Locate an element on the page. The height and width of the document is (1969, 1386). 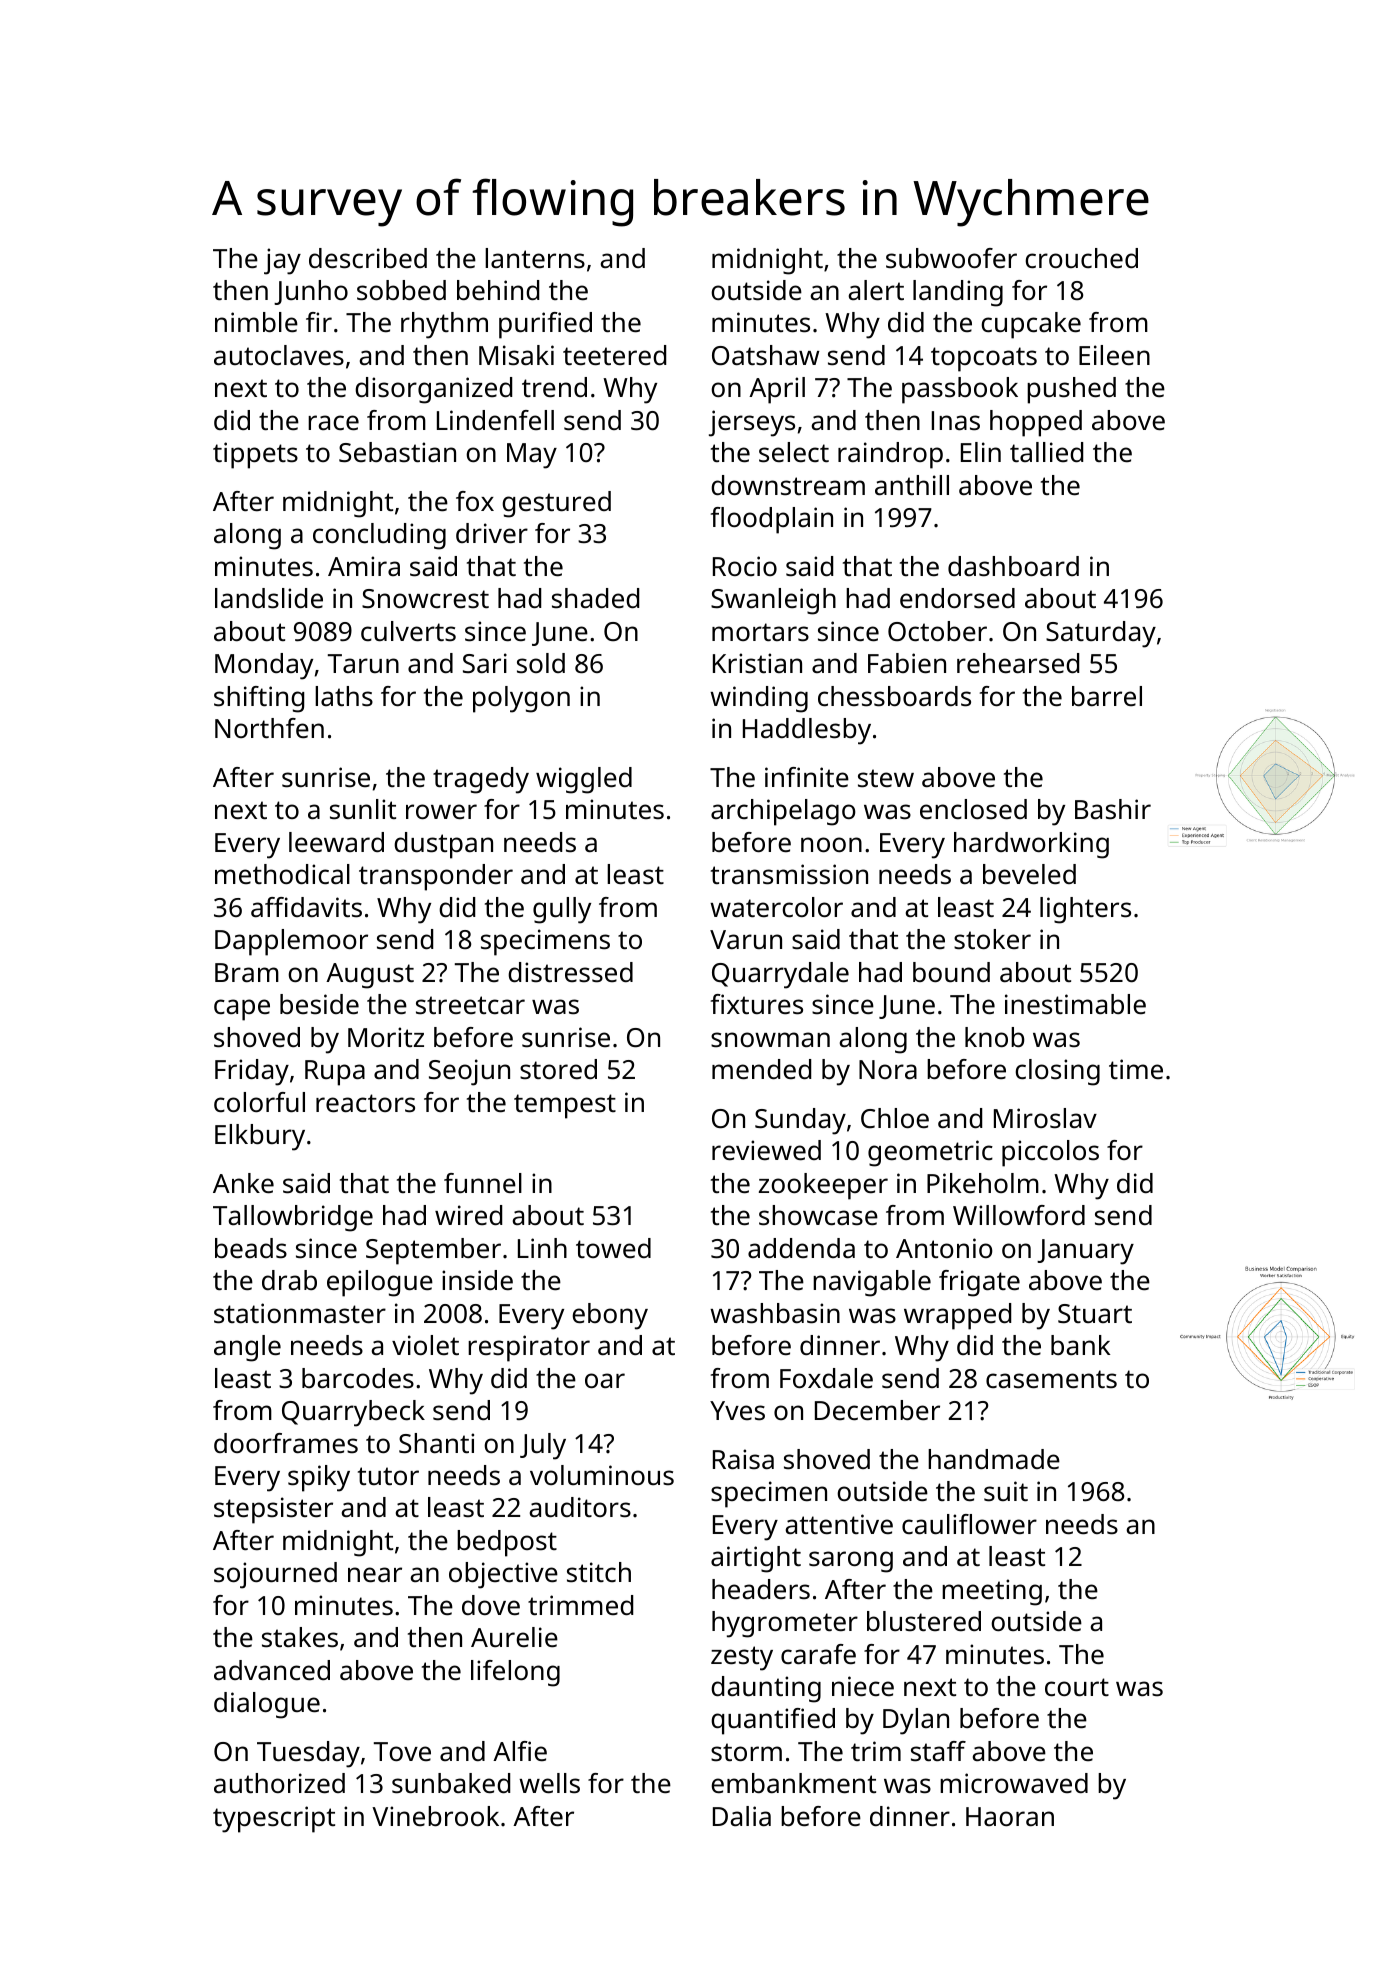
doorframes is located at coordinates (286, 1443).
